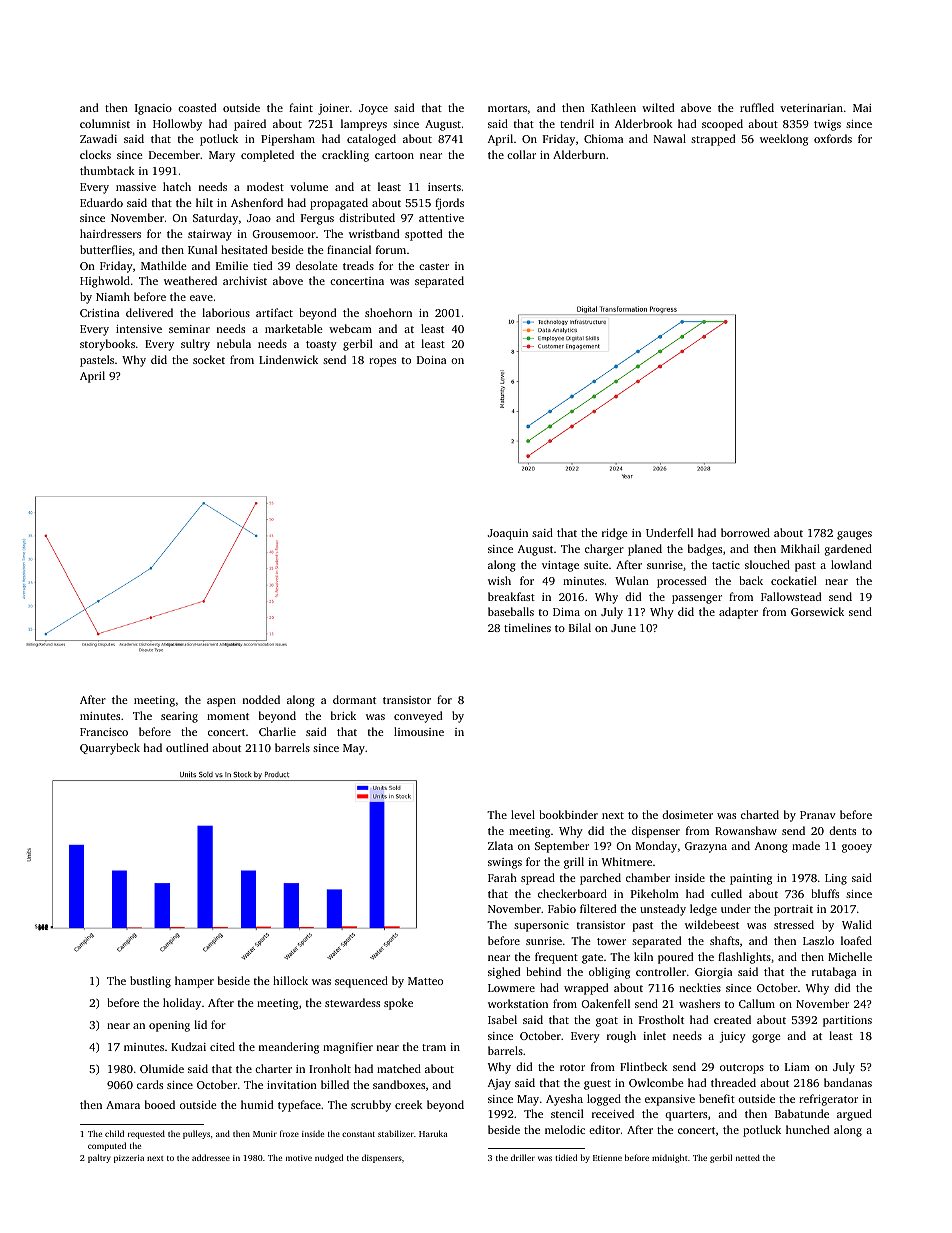 Image resolution: width=952 pixels, height=1233 pixels. What do you see at coordinates (811, 108) in the screenshot?
I see `veterinarian` at bounding box center [811, 108].
